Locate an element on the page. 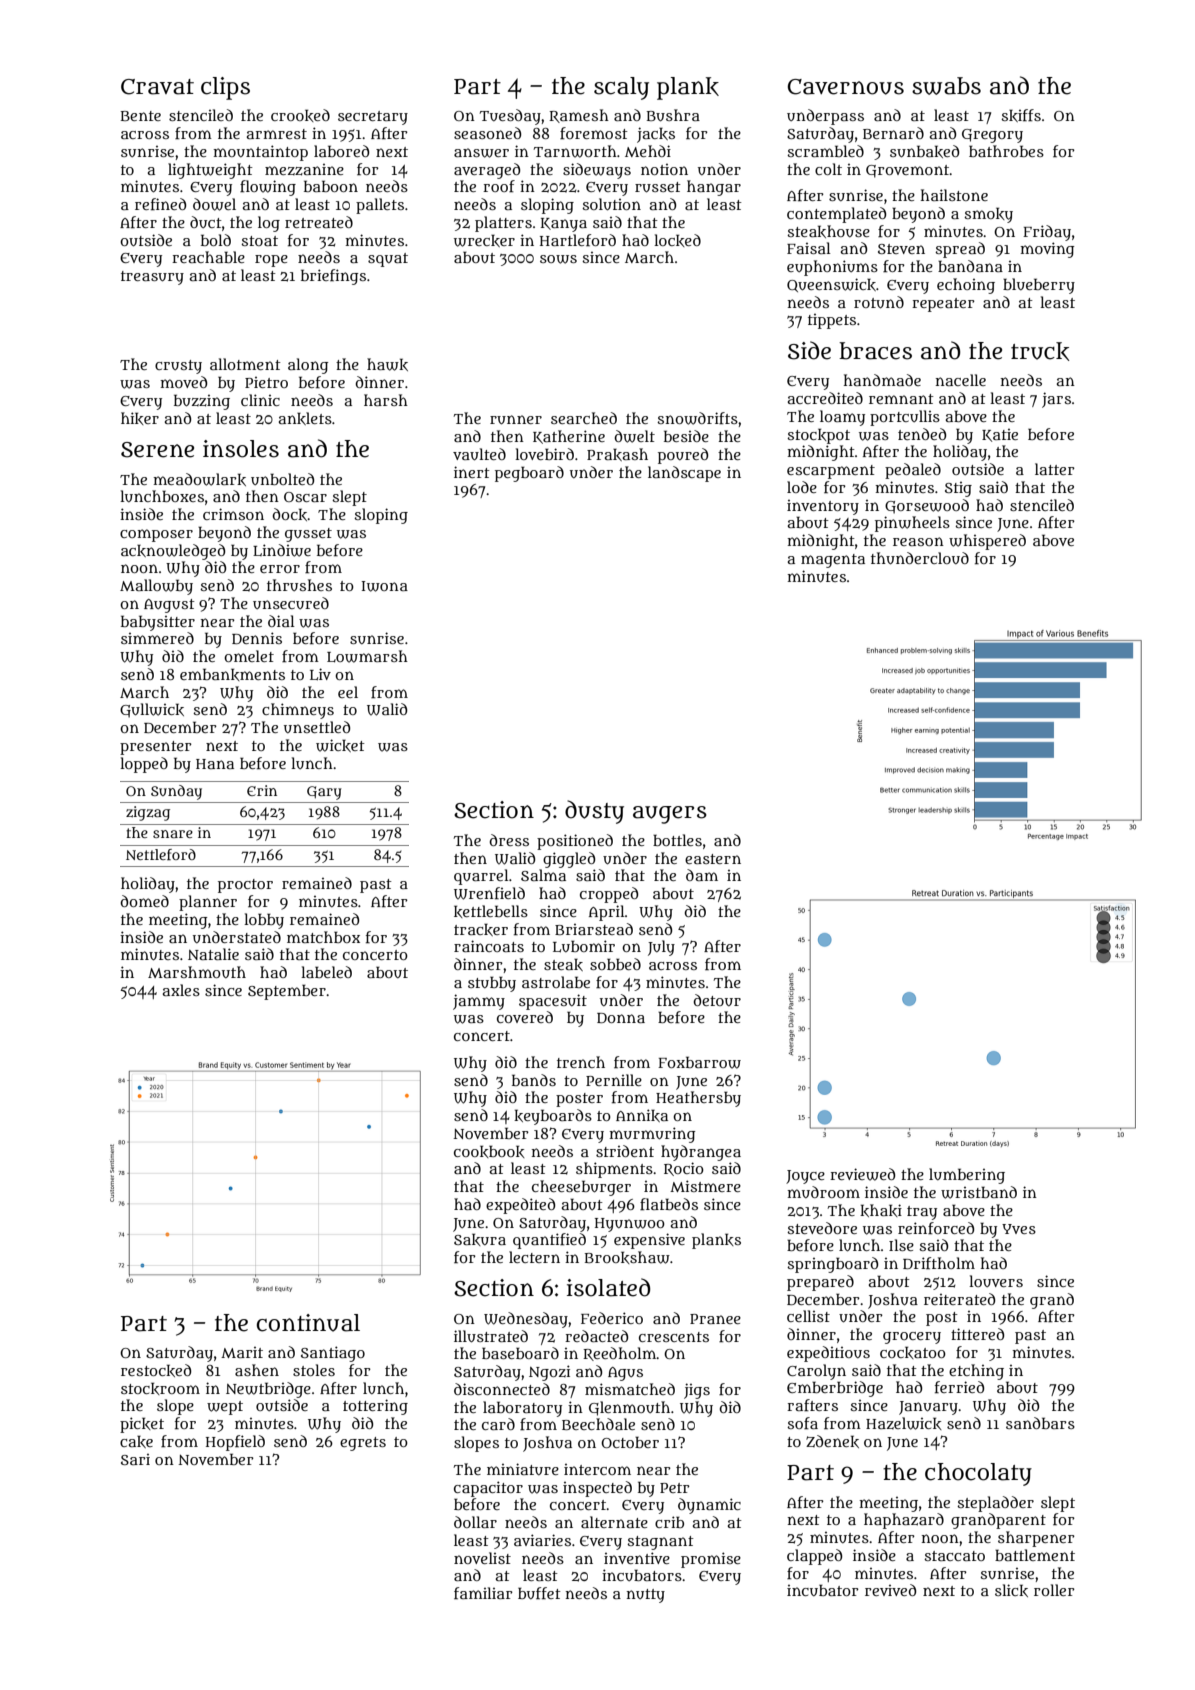  clips is located at coordinates (225, 88).
